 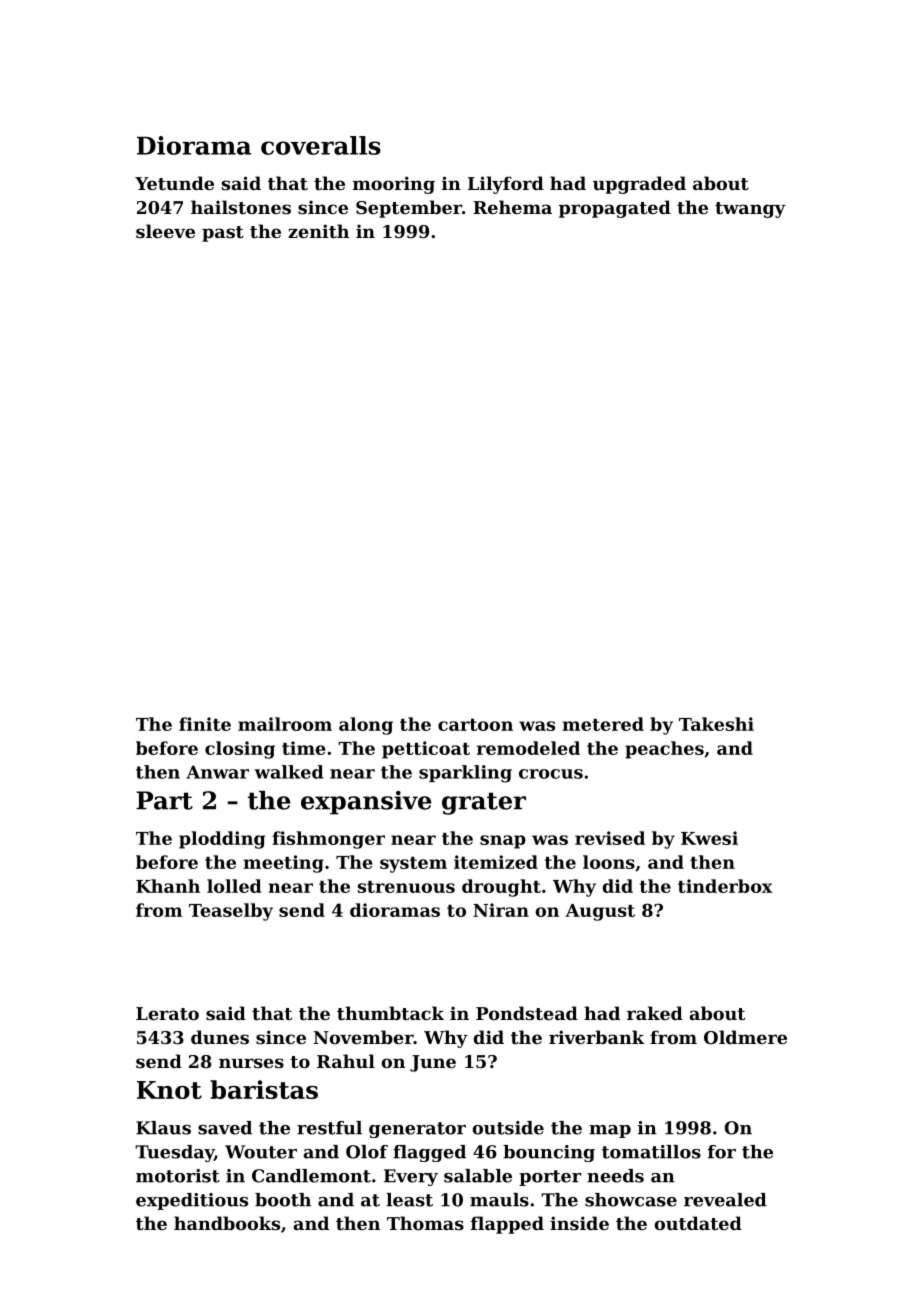 I want to click on Lerato, so click(x=167, y=1013).
